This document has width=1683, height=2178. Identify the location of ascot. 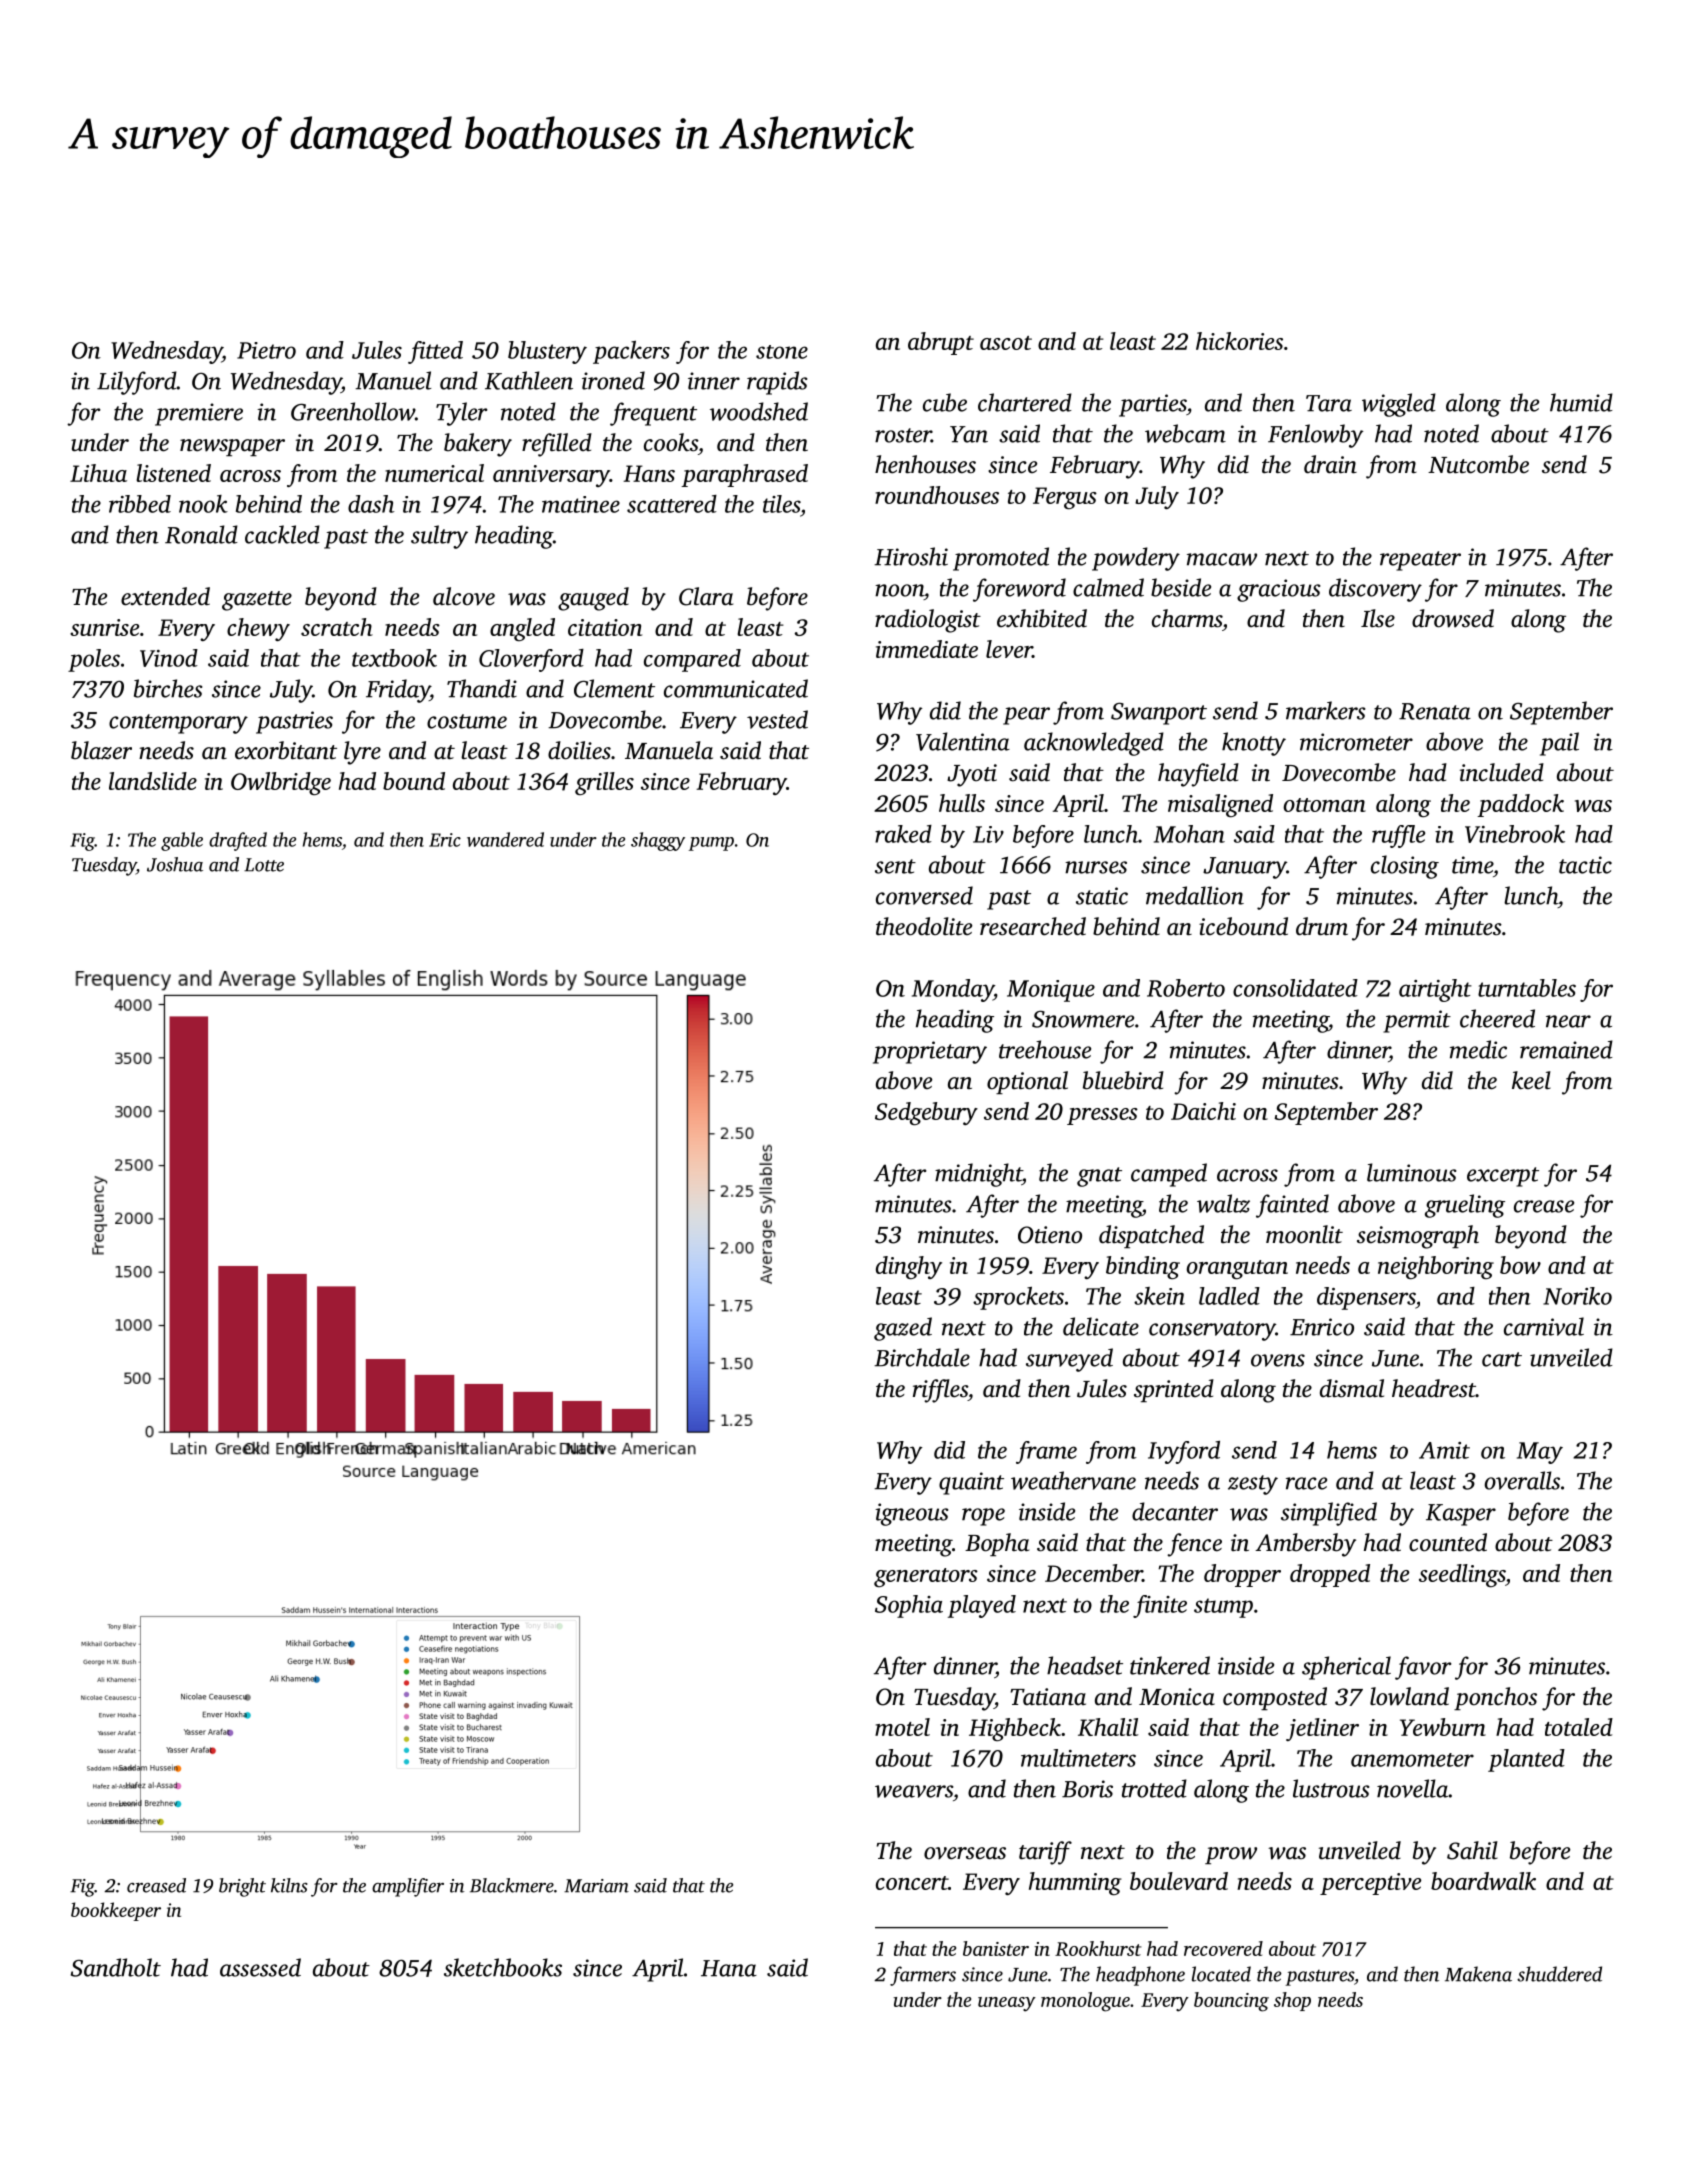
(1006, 343).
